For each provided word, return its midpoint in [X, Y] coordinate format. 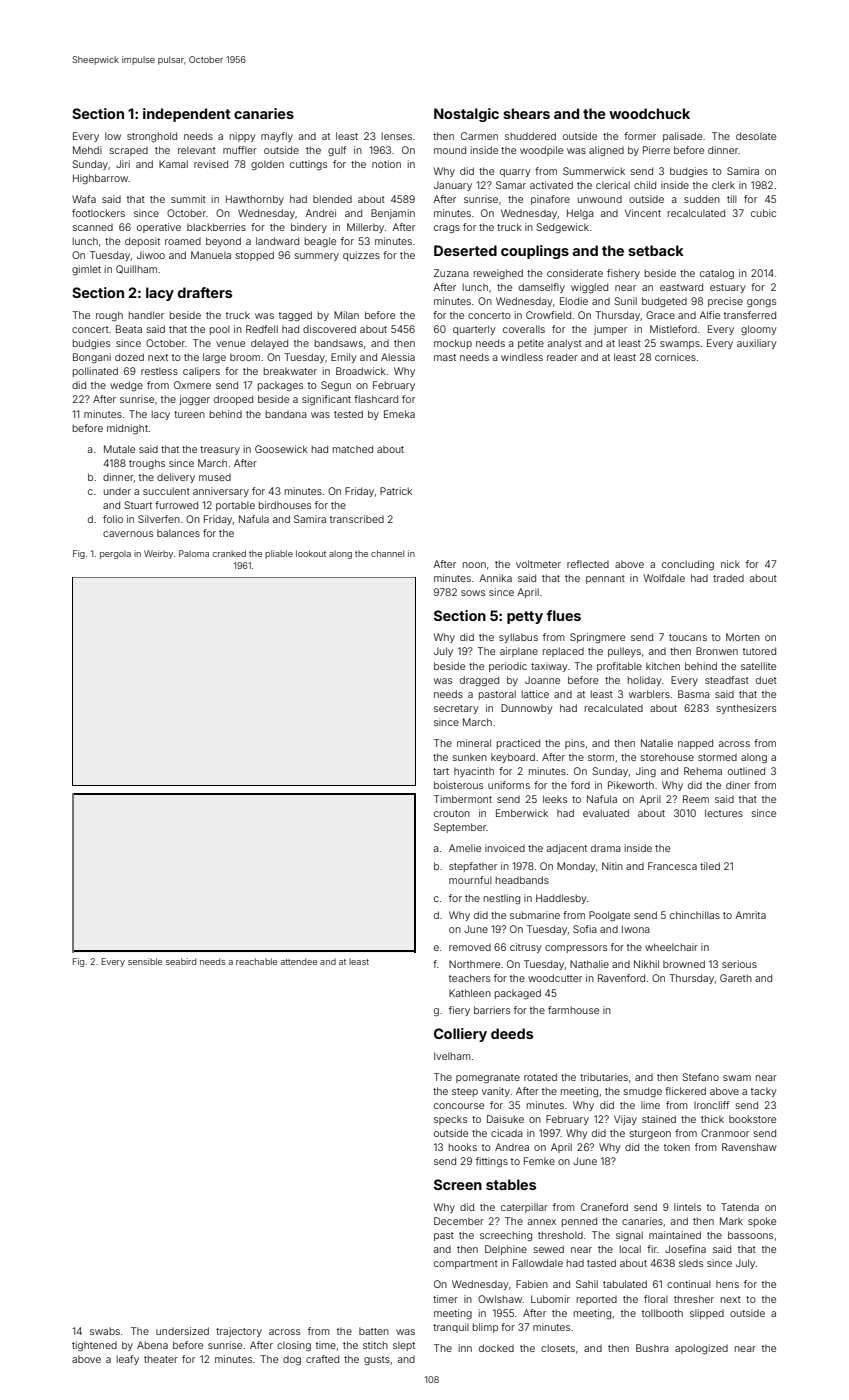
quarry [515, 173]
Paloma [194, 553]
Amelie [465, 848]
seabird [181, 961]
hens [727, 1284]
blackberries [216, 227]
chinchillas [695, 915]
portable [235, 506]
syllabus [518, 638]
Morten [743, 637]
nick [730, 564]
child [645, 185]
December [459, 1221]
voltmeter [538, 564]
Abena [152, 1345]
